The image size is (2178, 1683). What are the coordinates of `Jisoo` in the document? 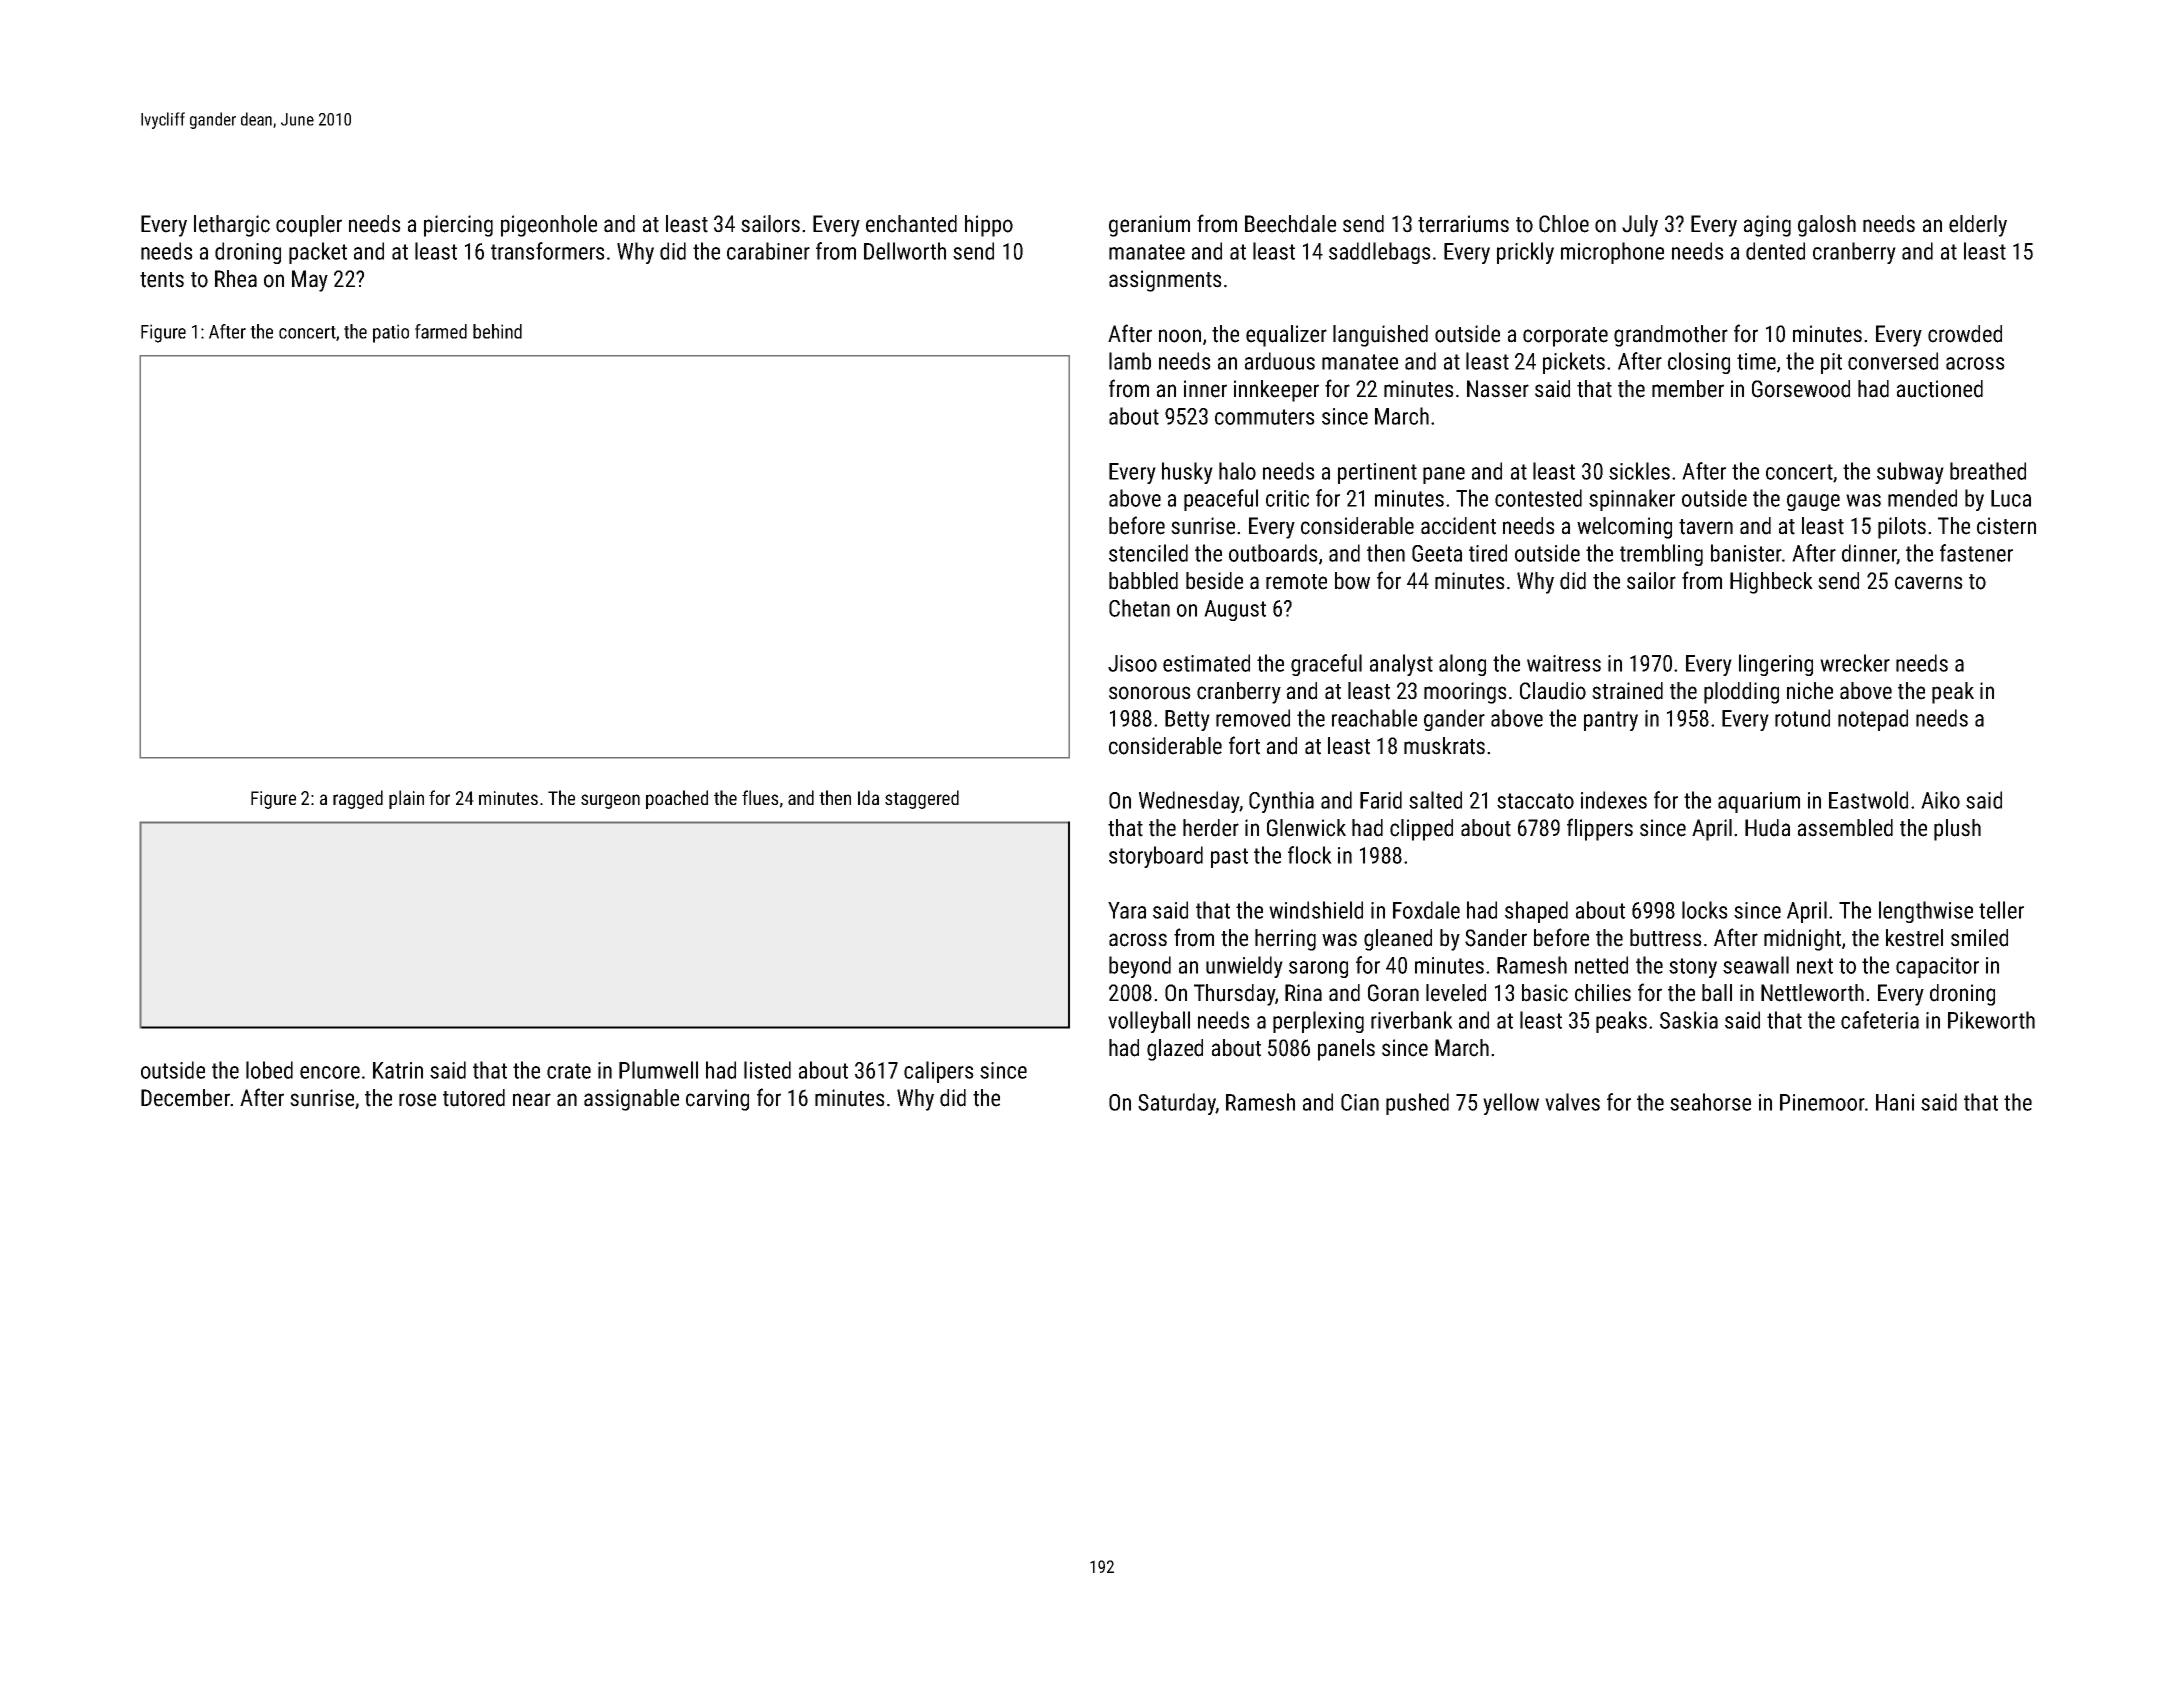 It's located at (1132, 663).
